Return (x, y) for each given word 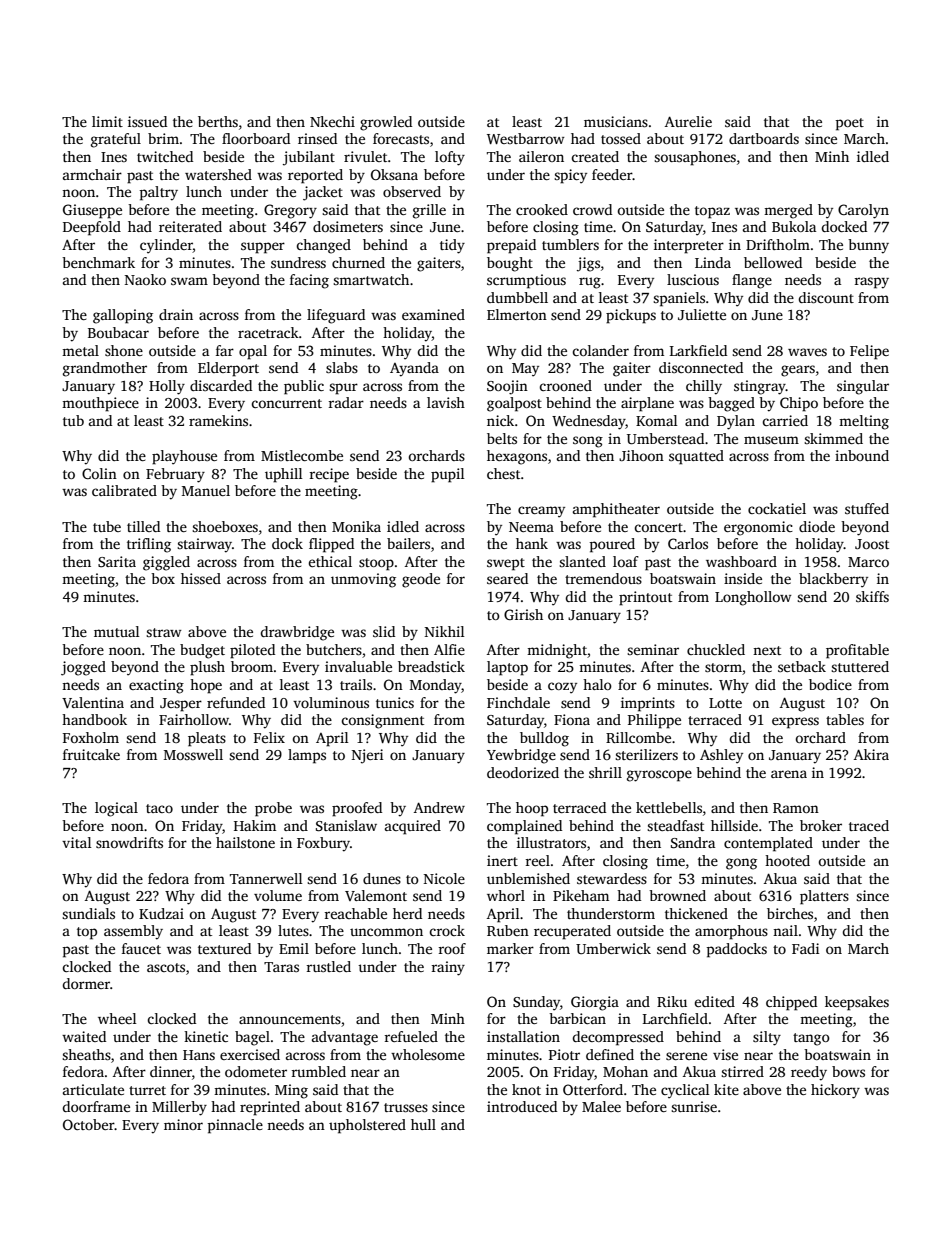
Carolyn (863, 211)
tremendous (603, 578)
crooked (542, 209)
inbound (862, 455)
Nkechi (332, 121)
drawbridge (297, 633)
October (88, 1124)
